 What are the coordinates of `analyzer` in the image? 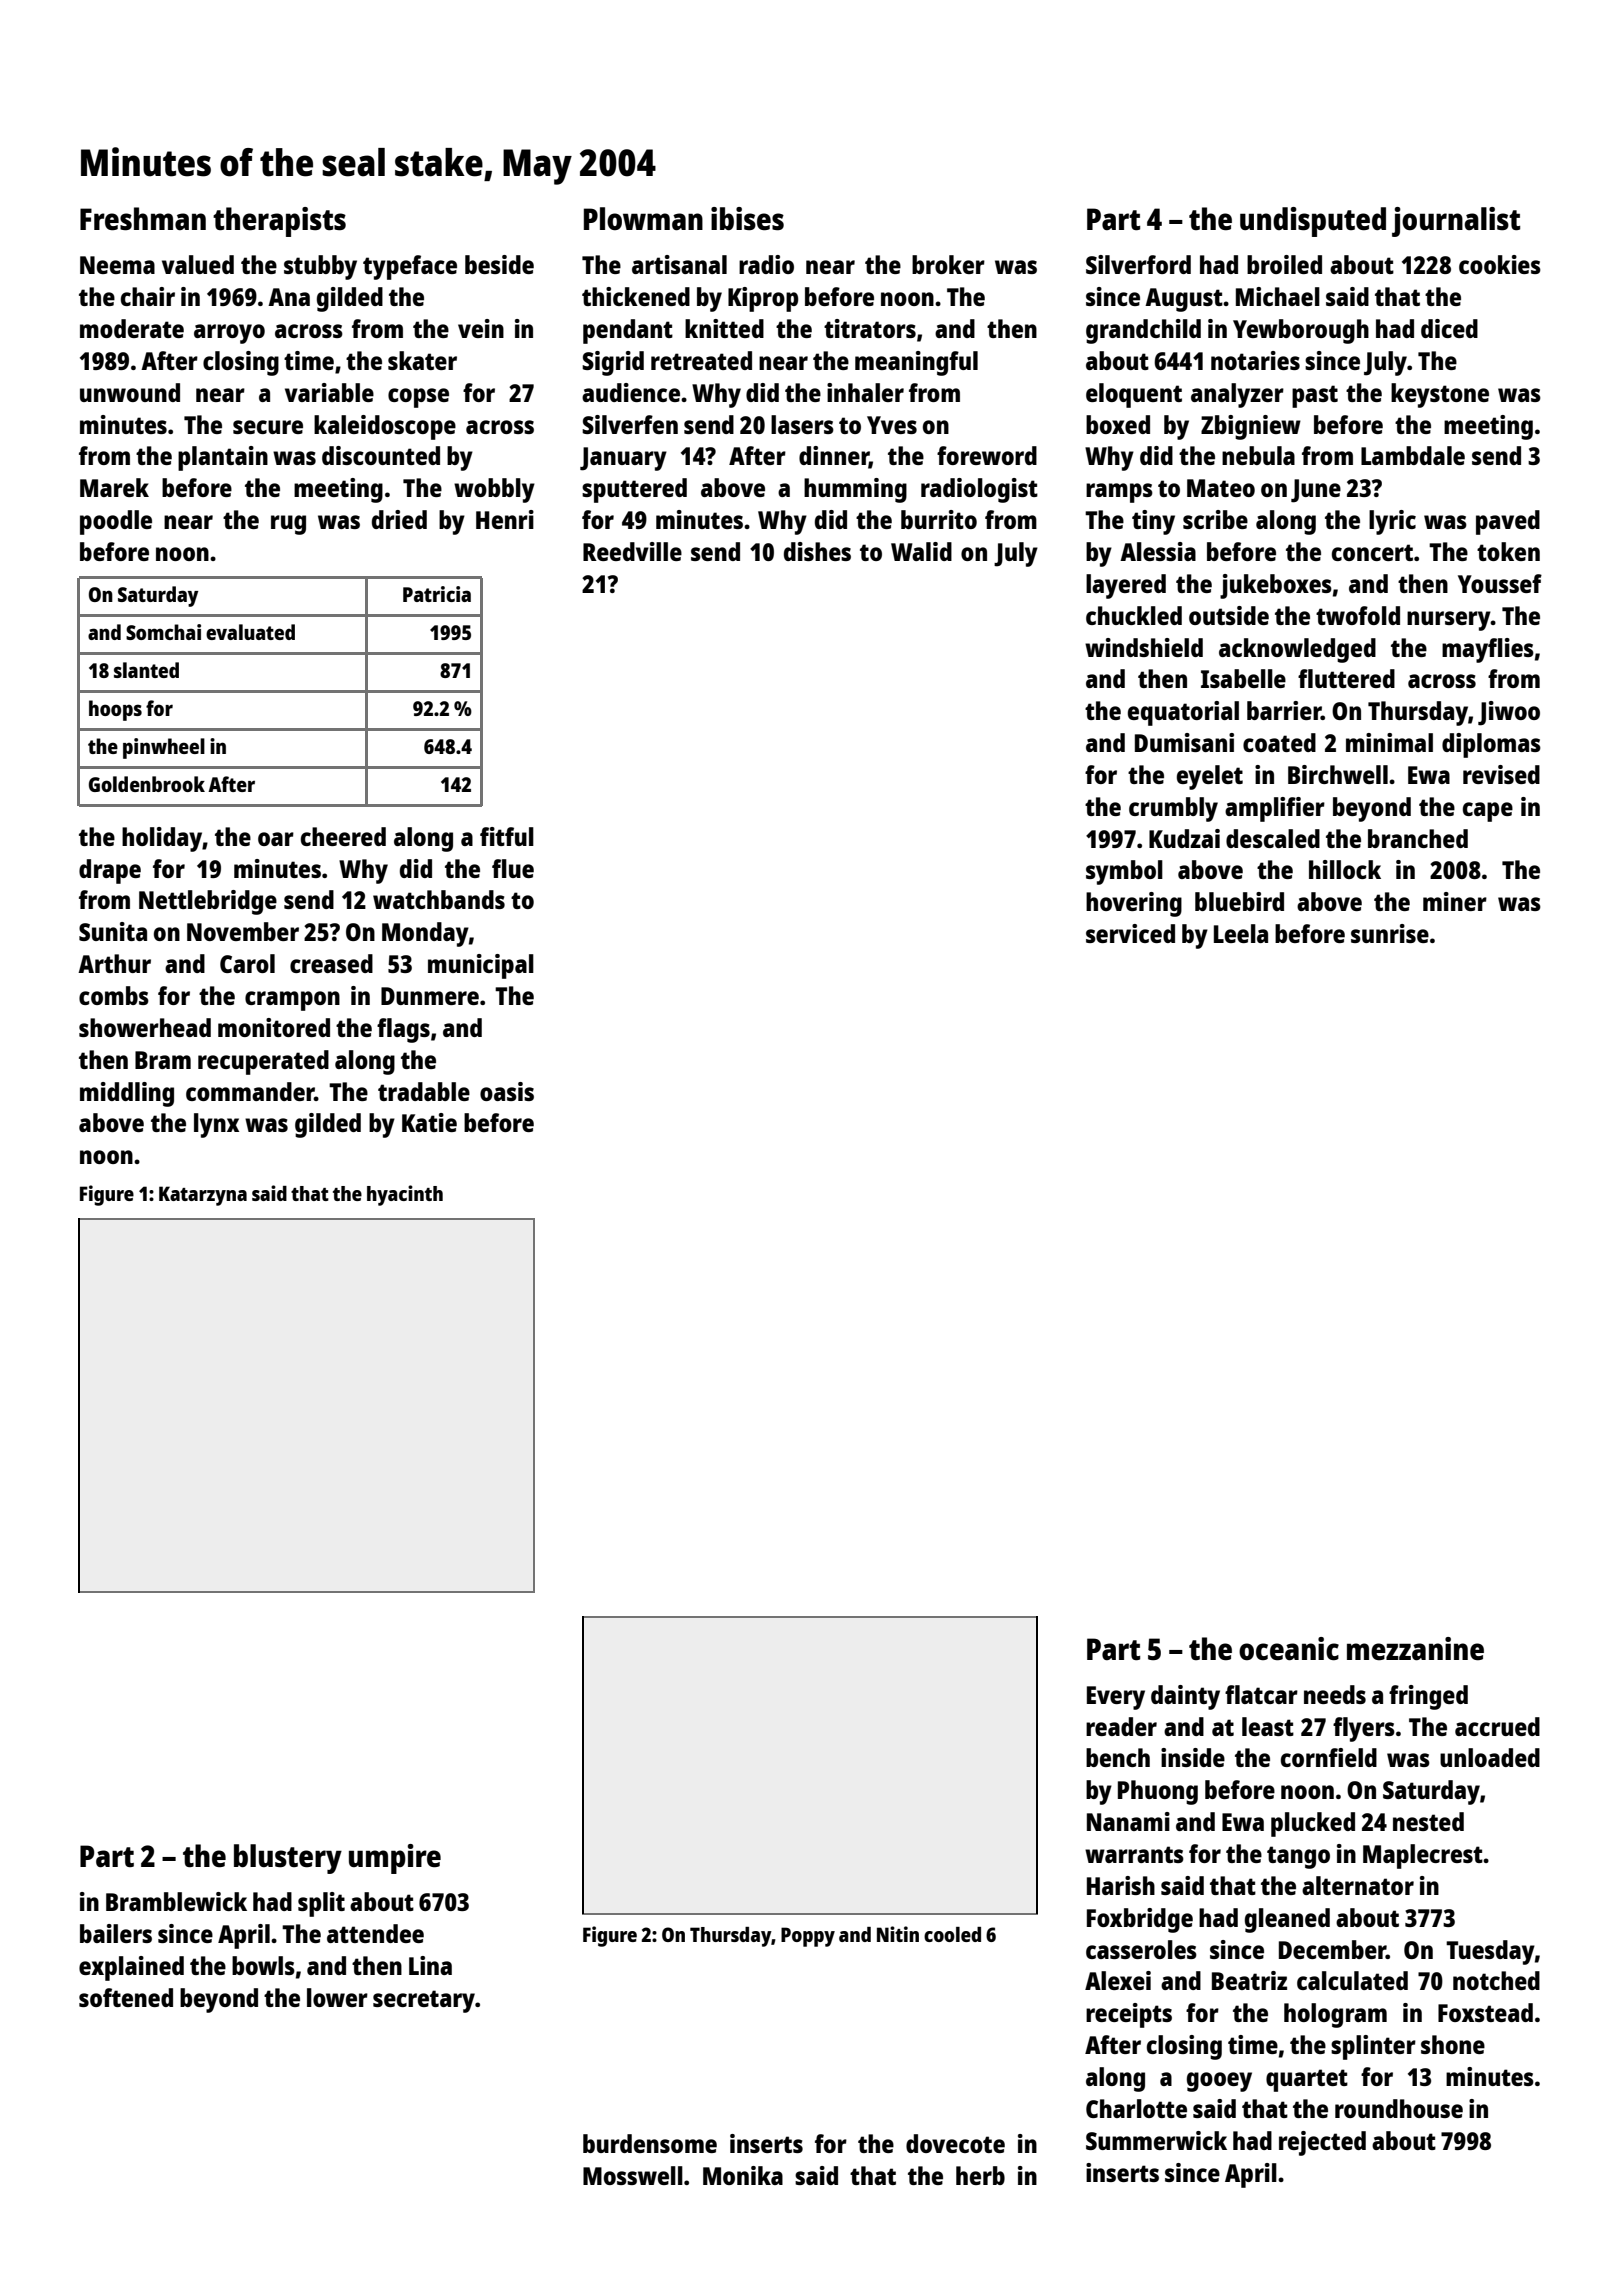 It's located at (1237, 395).
